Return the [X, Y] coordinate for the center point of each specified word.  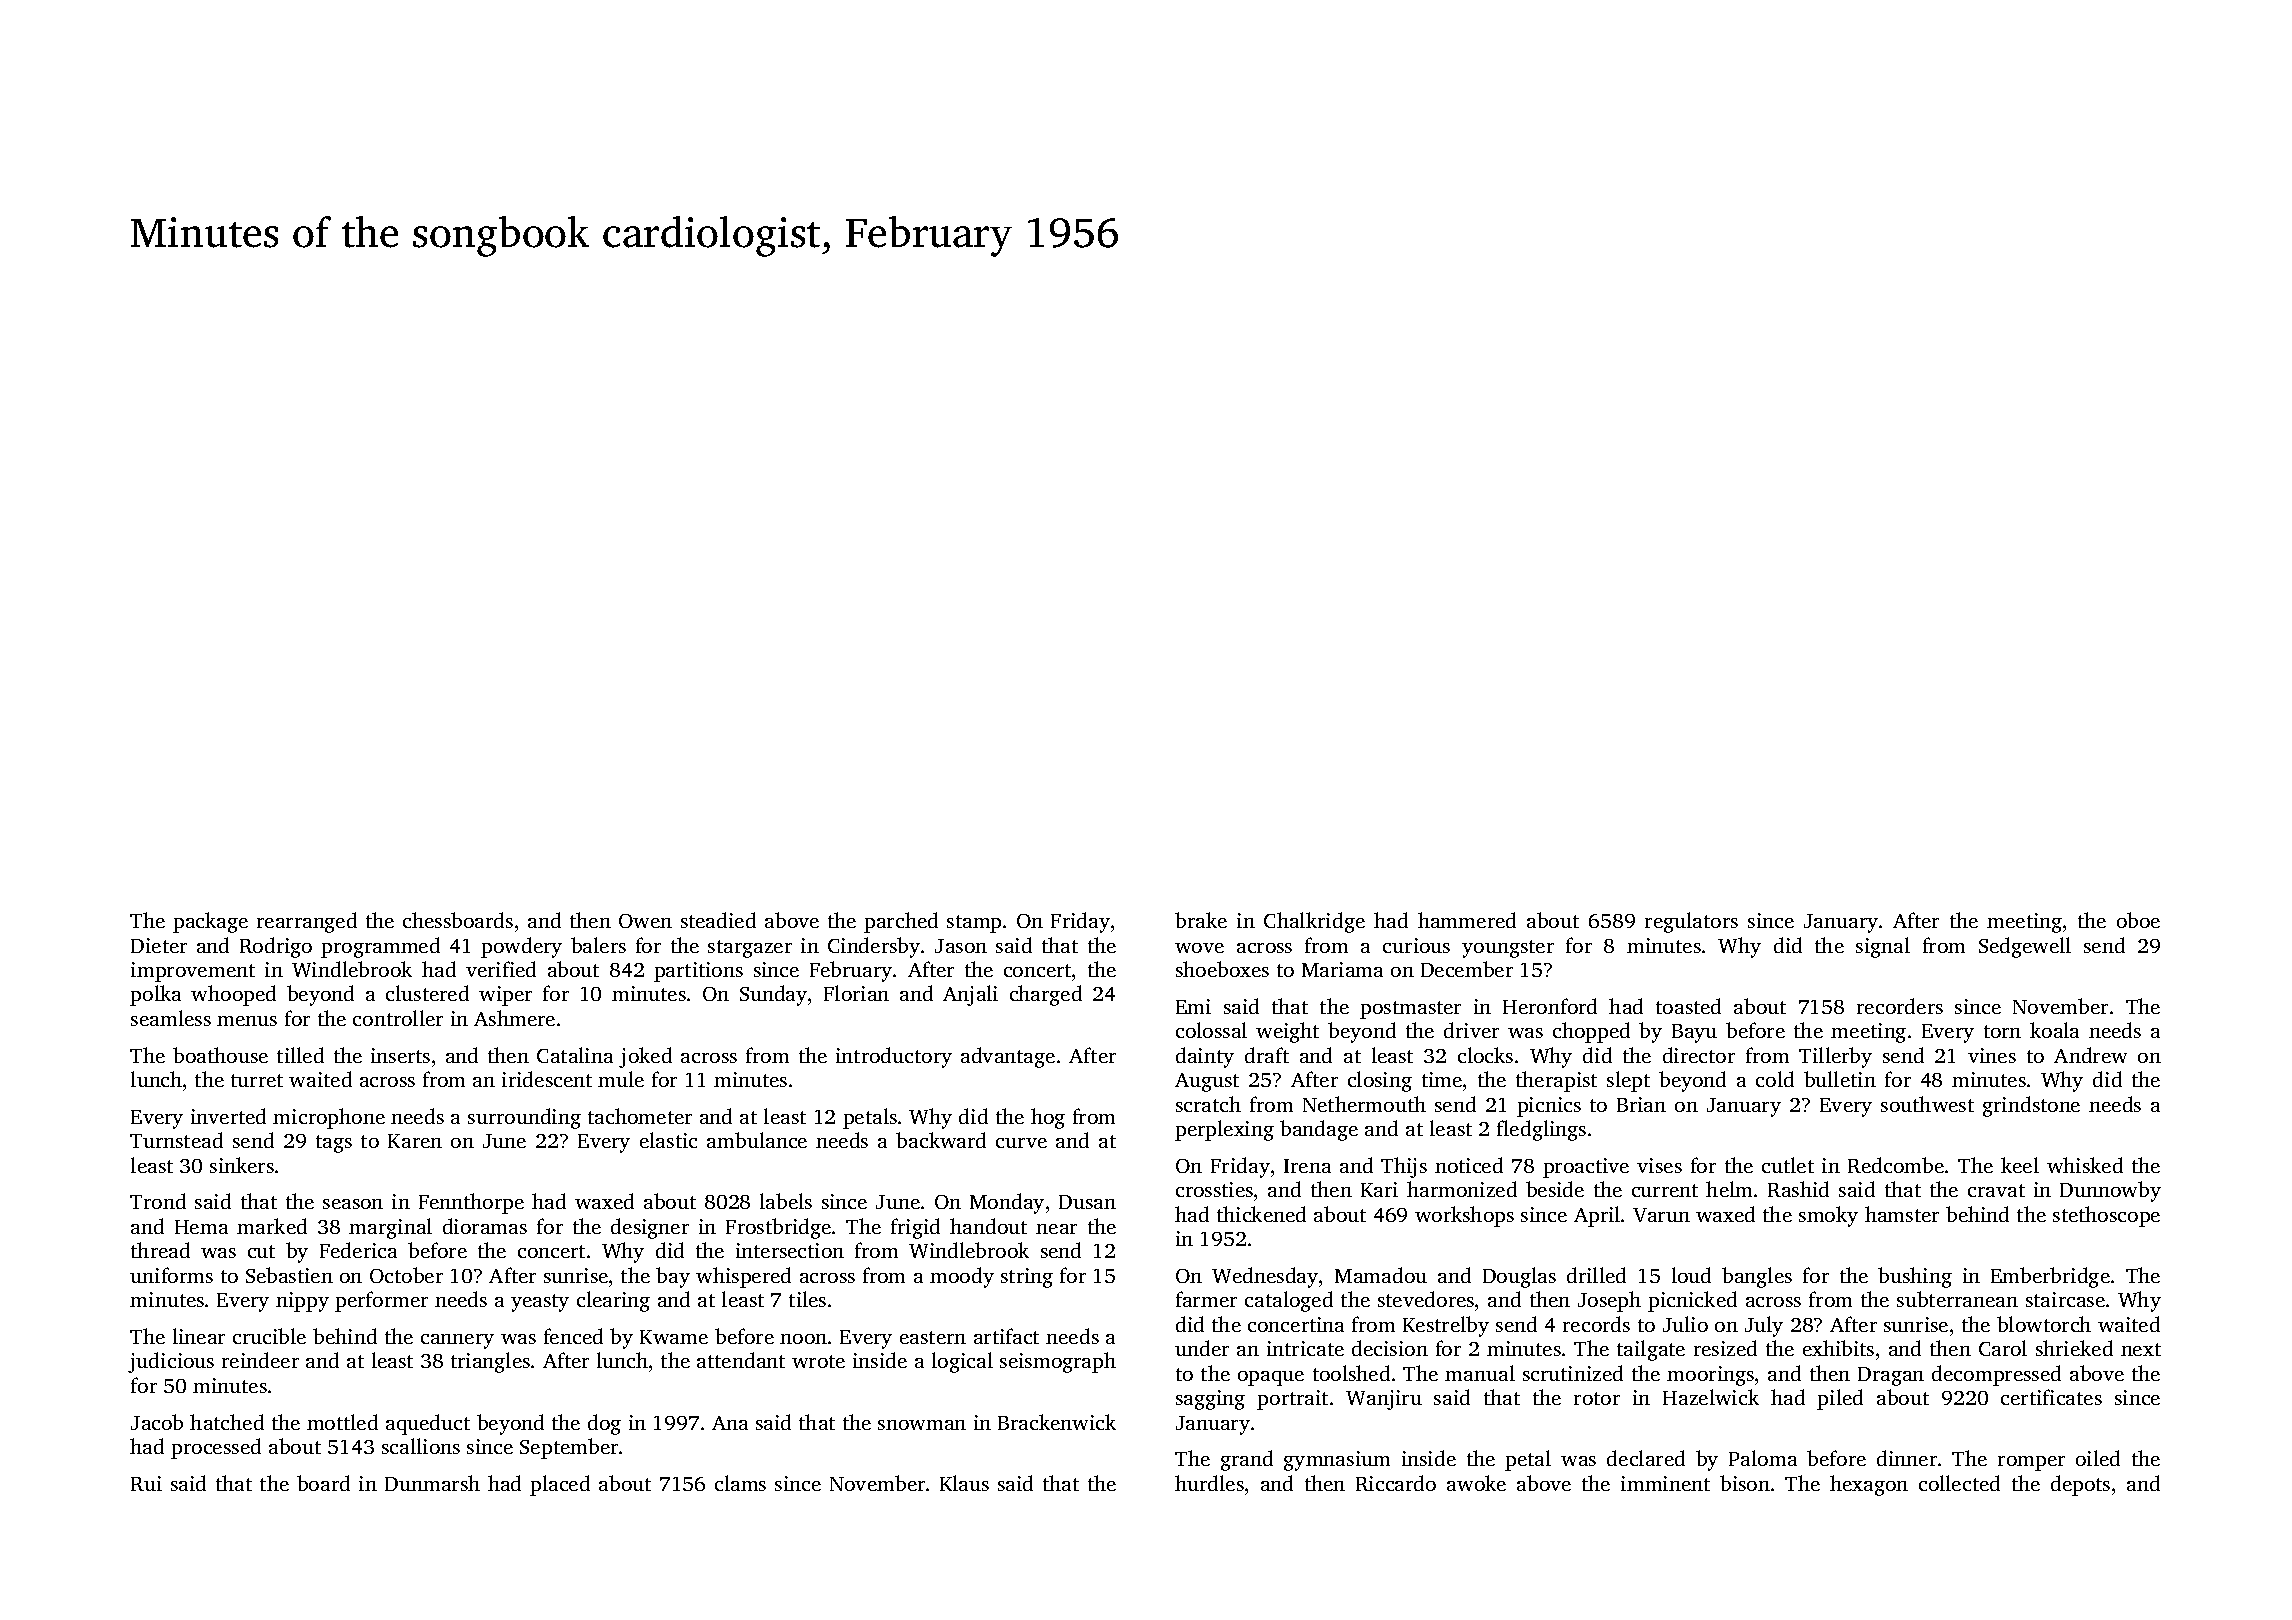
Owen [645, 921]
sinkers [242, 1165]
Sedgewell [2025, 947]
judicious [171, 1362]
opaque [1271, 1378]
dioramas [485, 1226]
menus [247, 1021]
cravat [1996, 1190]
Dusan [1087, 1202]
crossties [1214, 1189]
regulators [1691, 922]
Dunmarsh [432, 1483]
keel [2020, 1165]
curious [1416, 945]
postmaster [1410, 1010]
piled [1840, 1399]
